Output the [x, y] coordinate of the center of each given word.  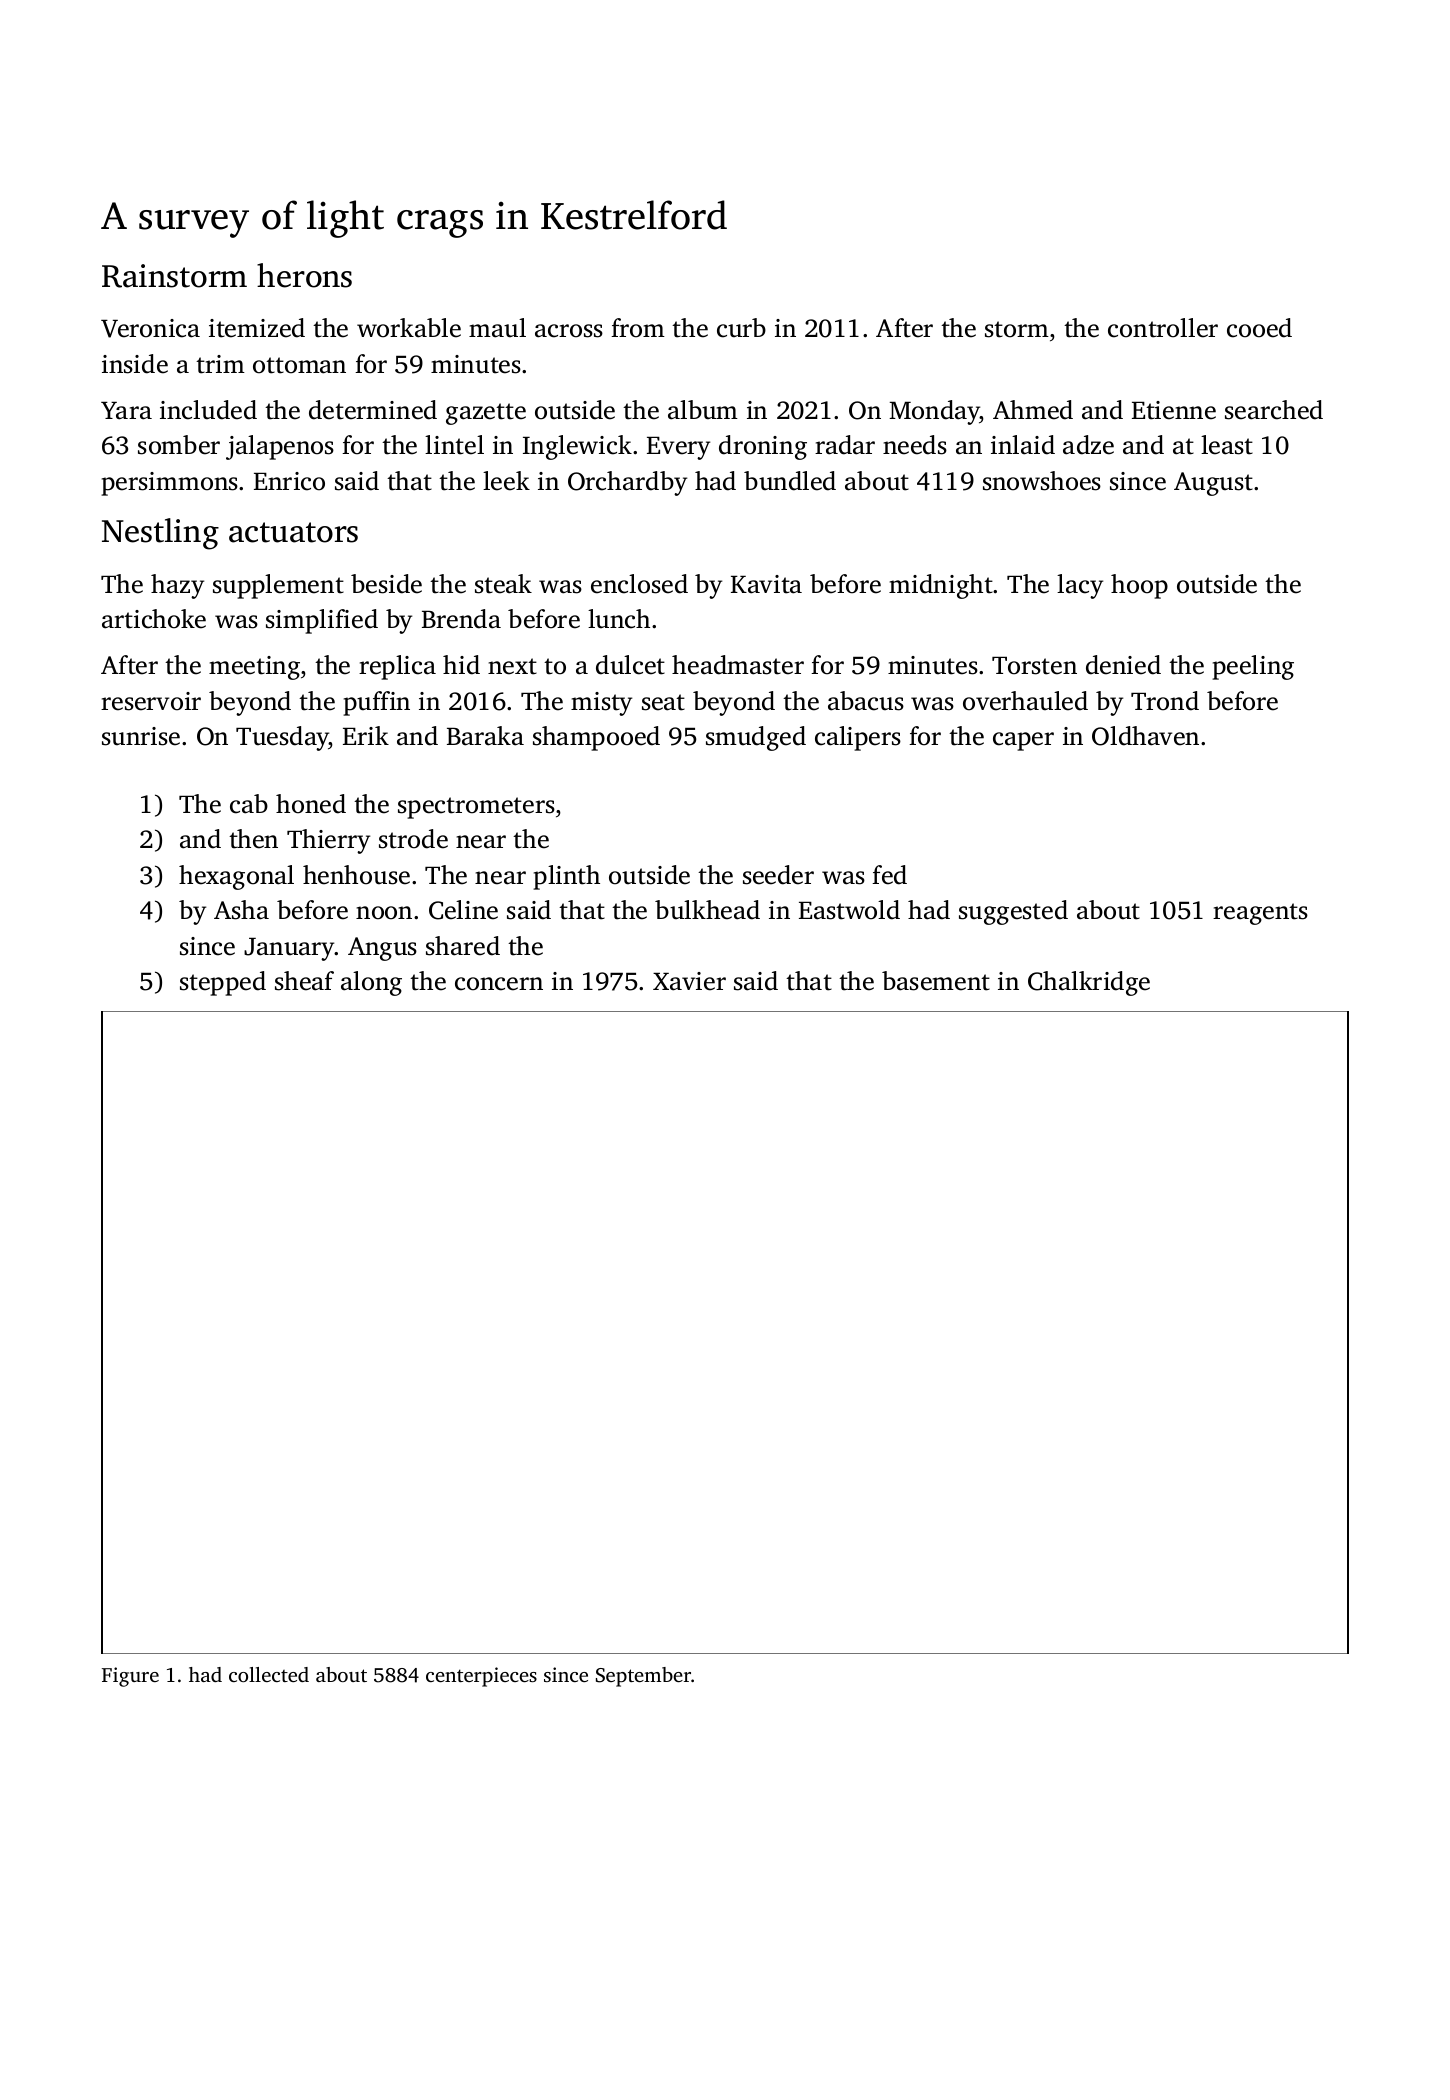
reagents [1260, 914]
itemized [257, 328]
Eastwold [849, 910]
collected [269, 1674]
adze [1088, 445]
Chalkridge [1089, 983]
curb [741, 328]
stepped [223, 983]
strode [413, 839]
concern [499, 984]
